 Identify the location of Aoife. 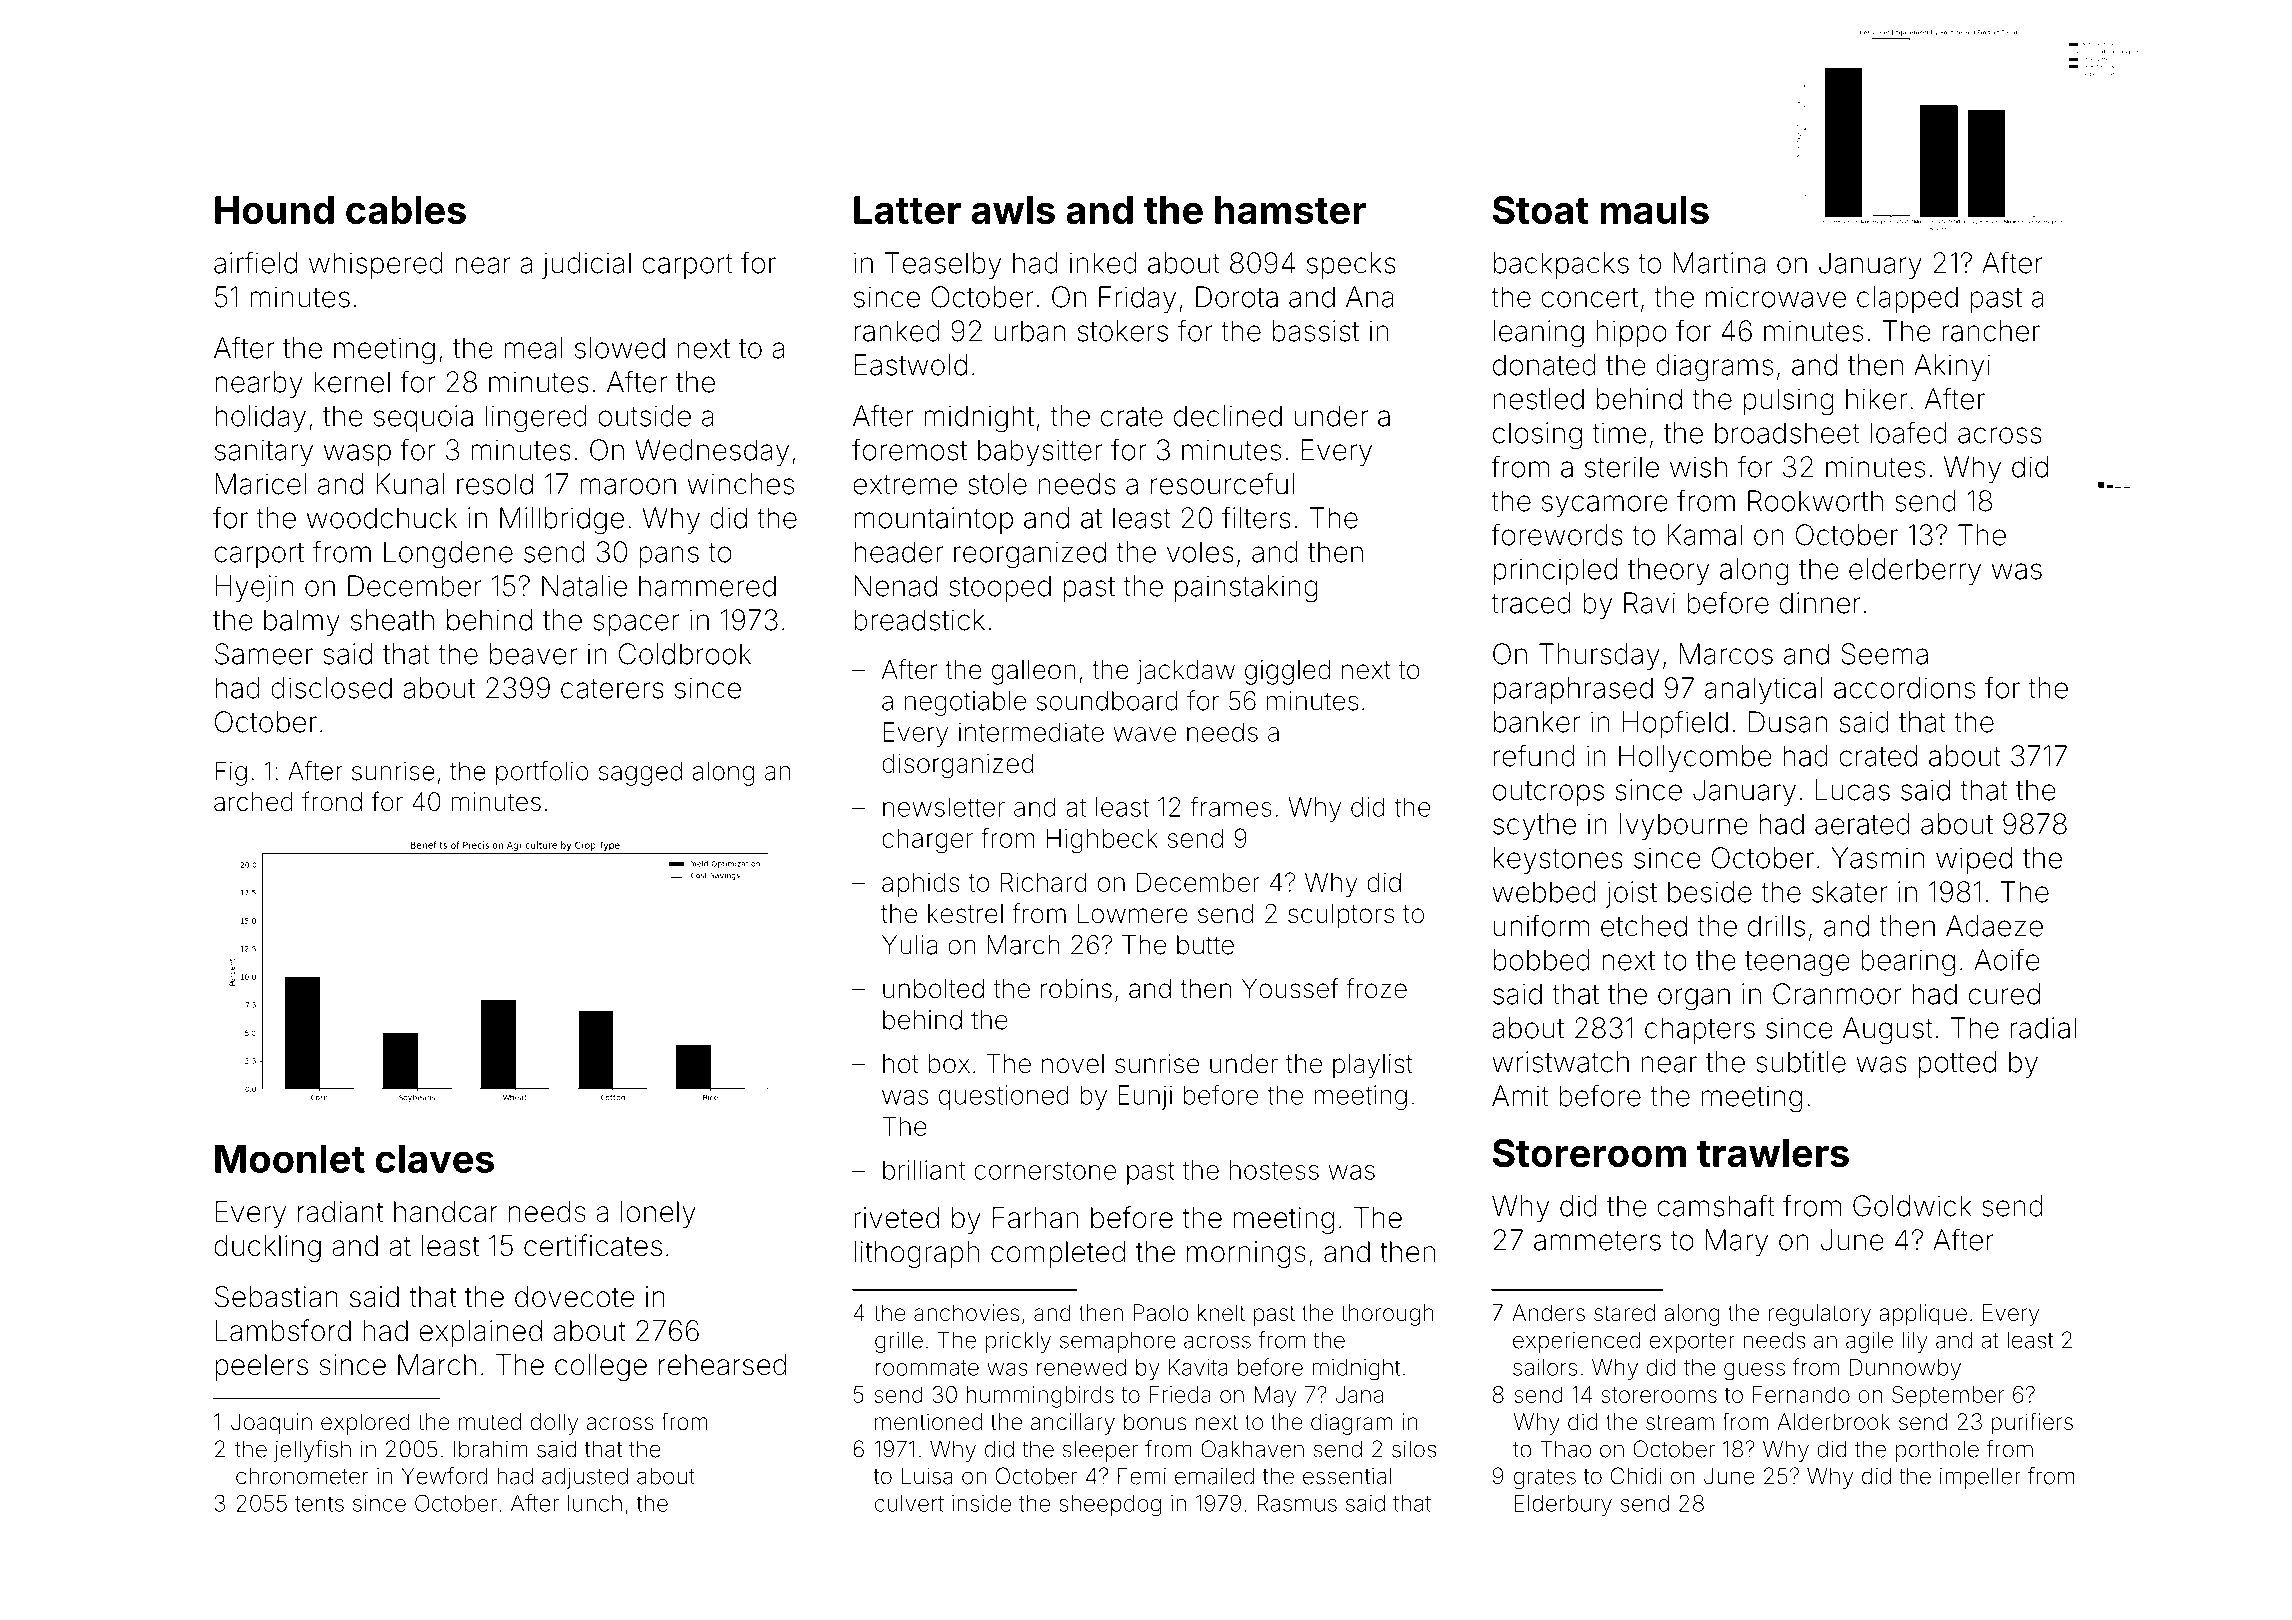
(2007, 959).
